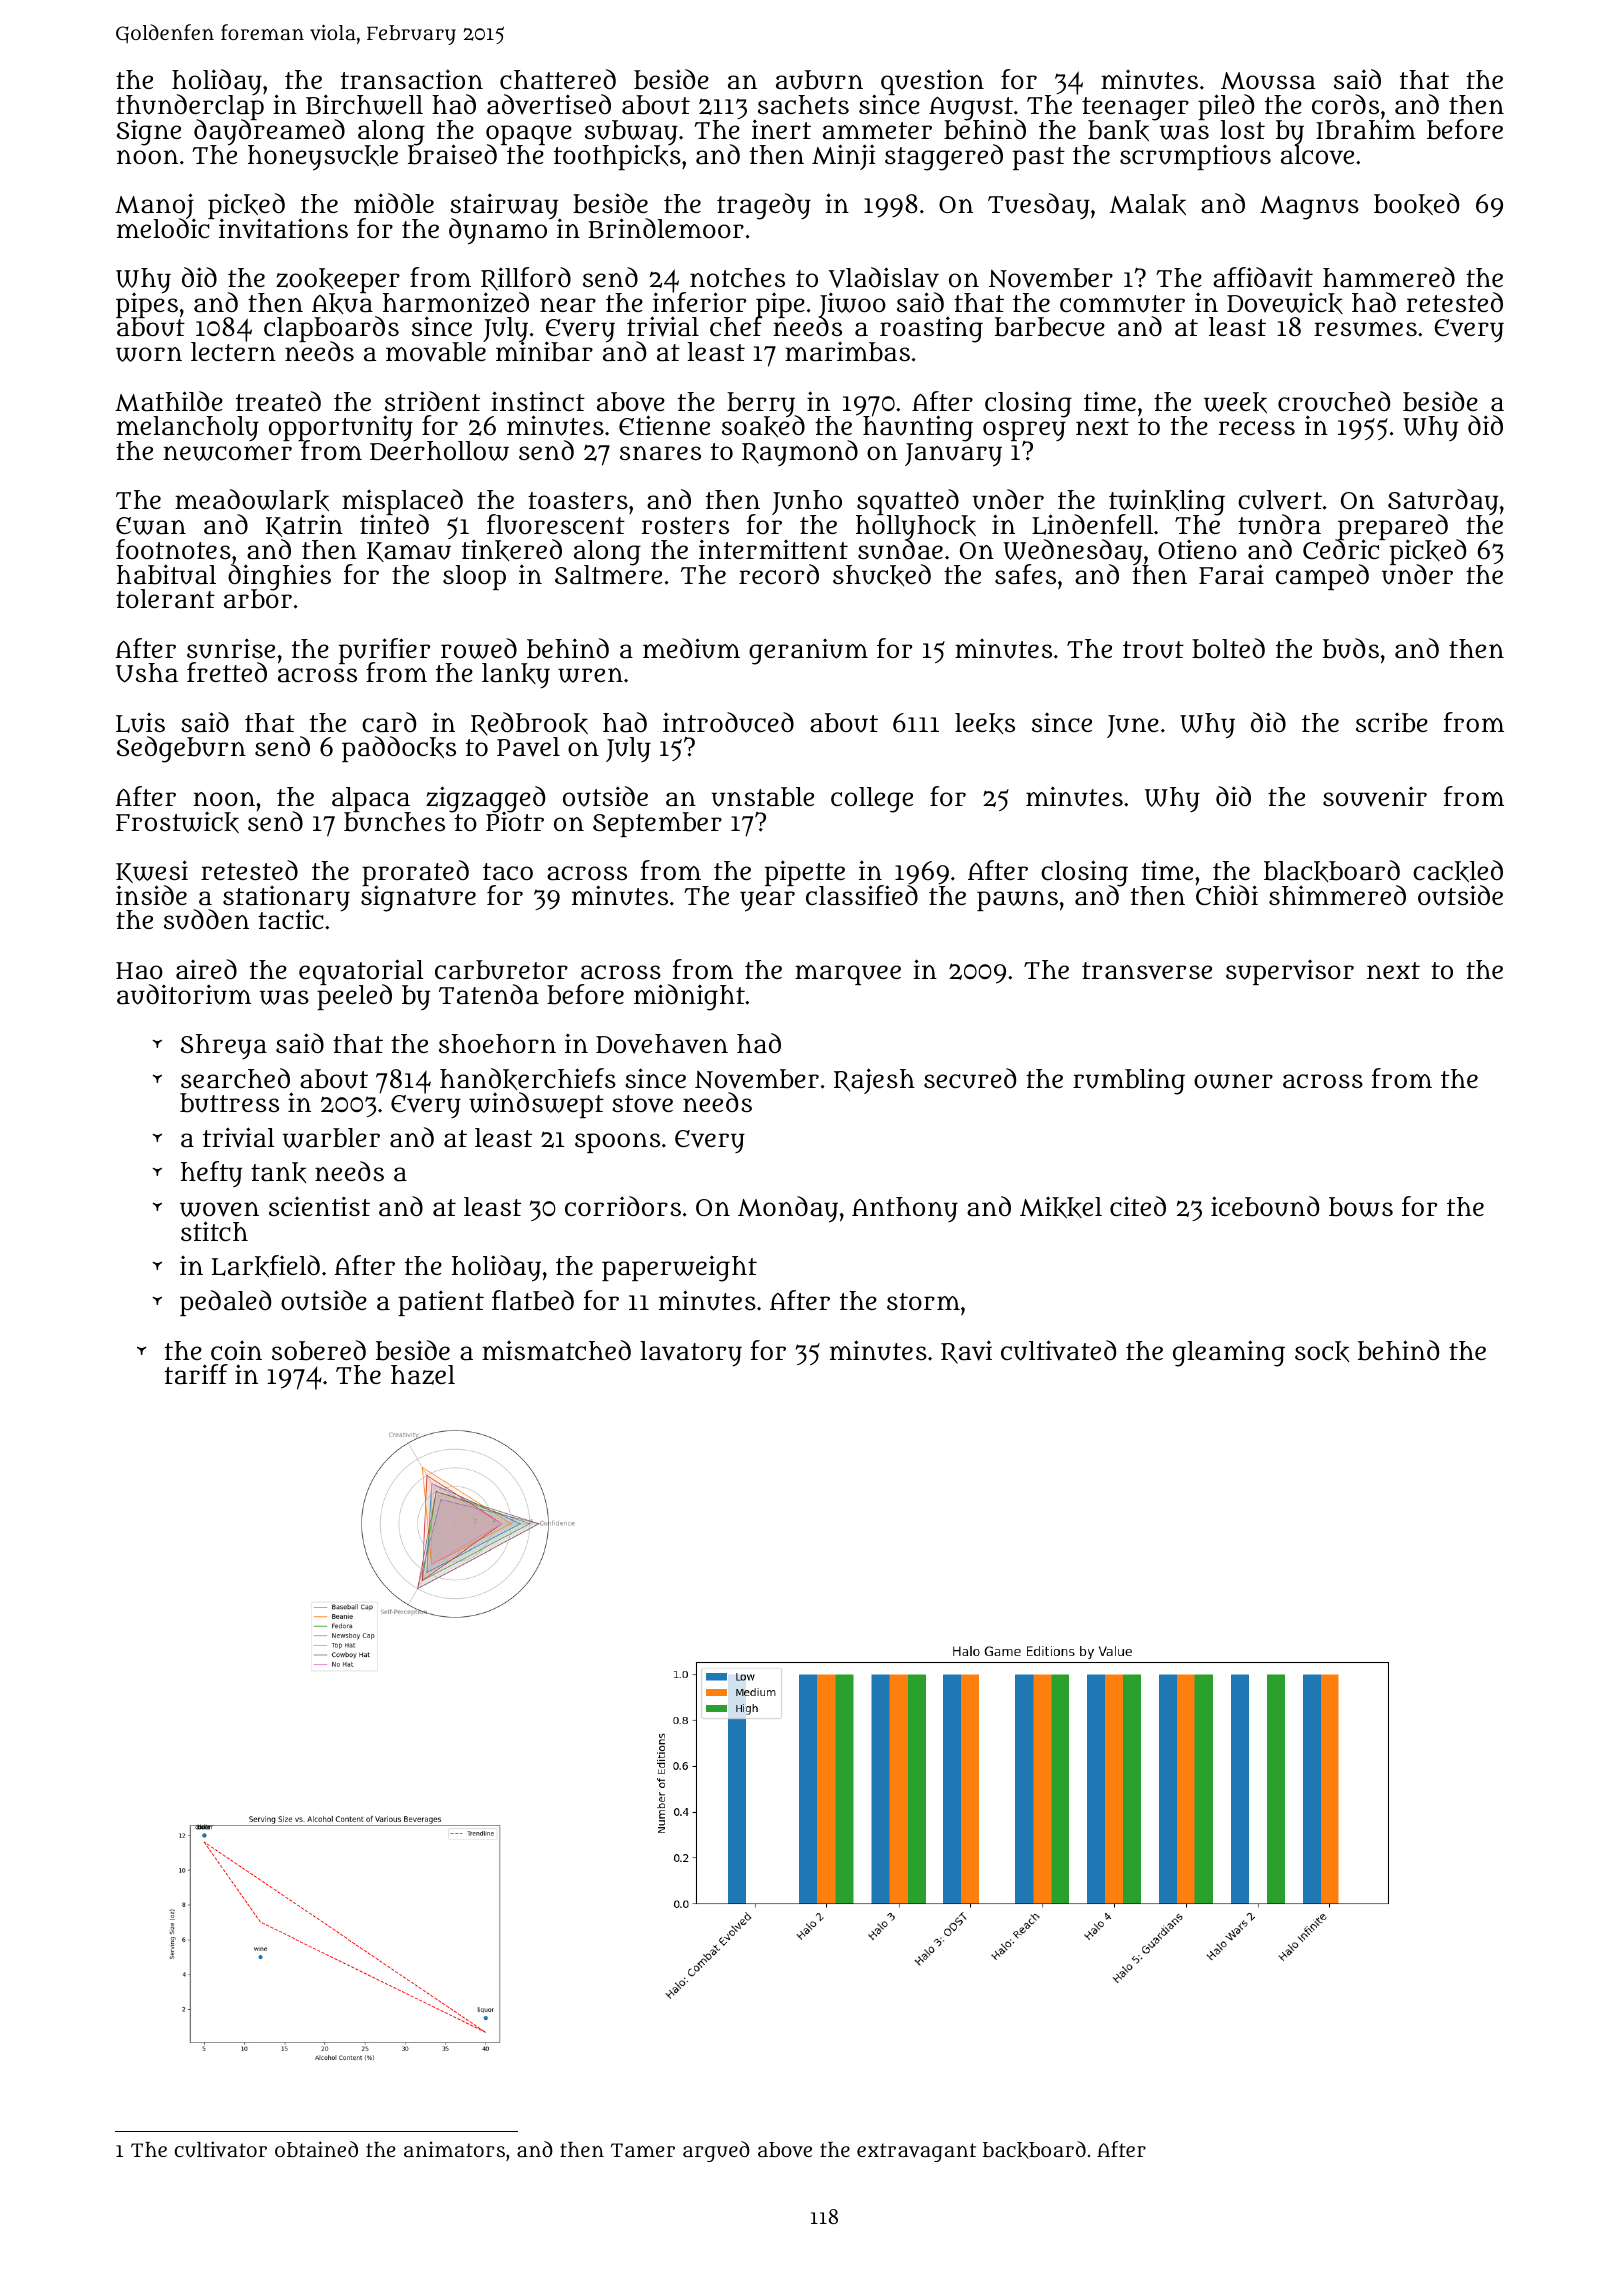 The image size is (1620, 2292). I want to click on sock, so click(1322, 1351).
